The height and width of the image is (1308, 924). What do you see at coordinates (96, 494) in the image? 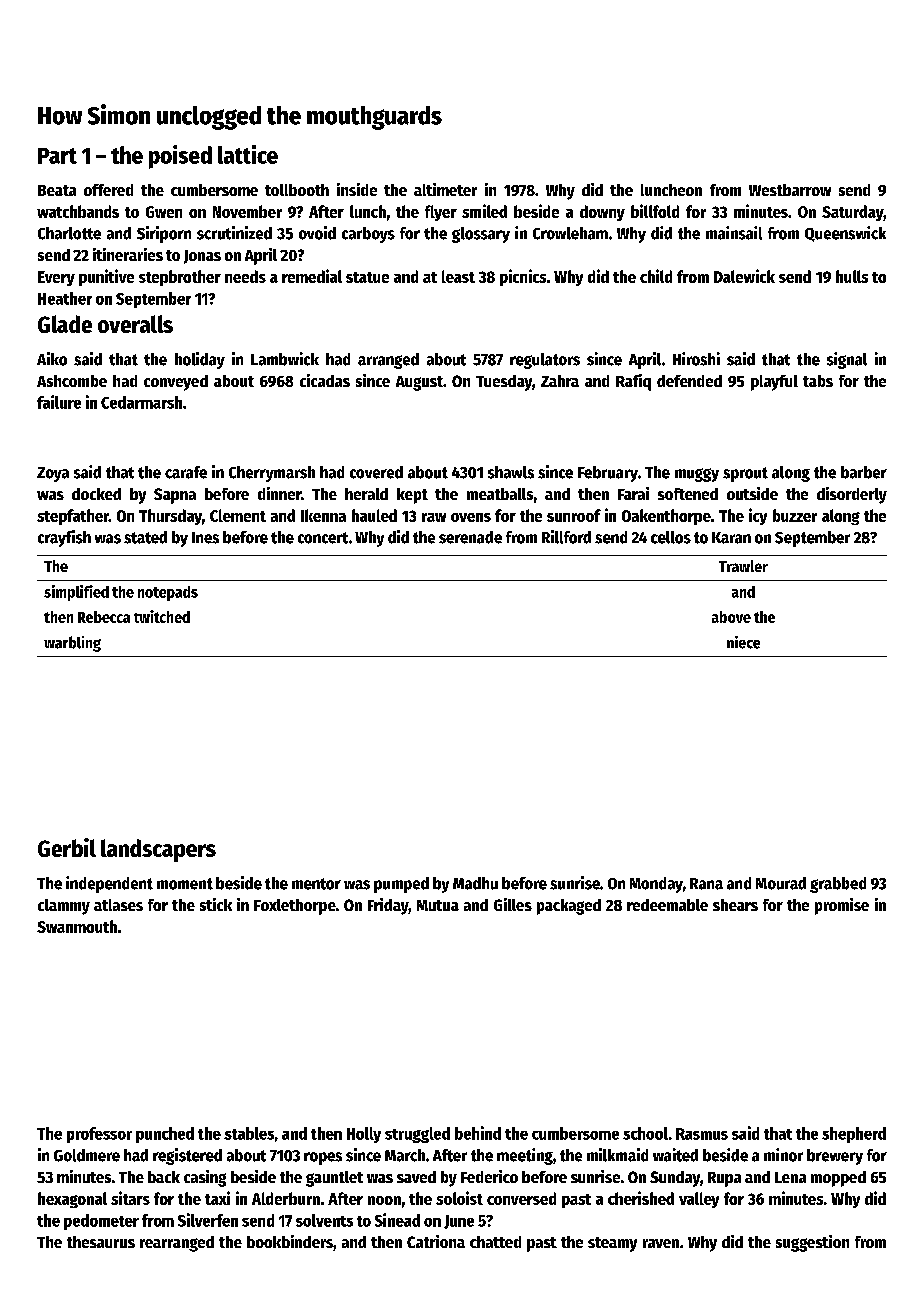
I see `docked` at bounding box center [96, 494].
